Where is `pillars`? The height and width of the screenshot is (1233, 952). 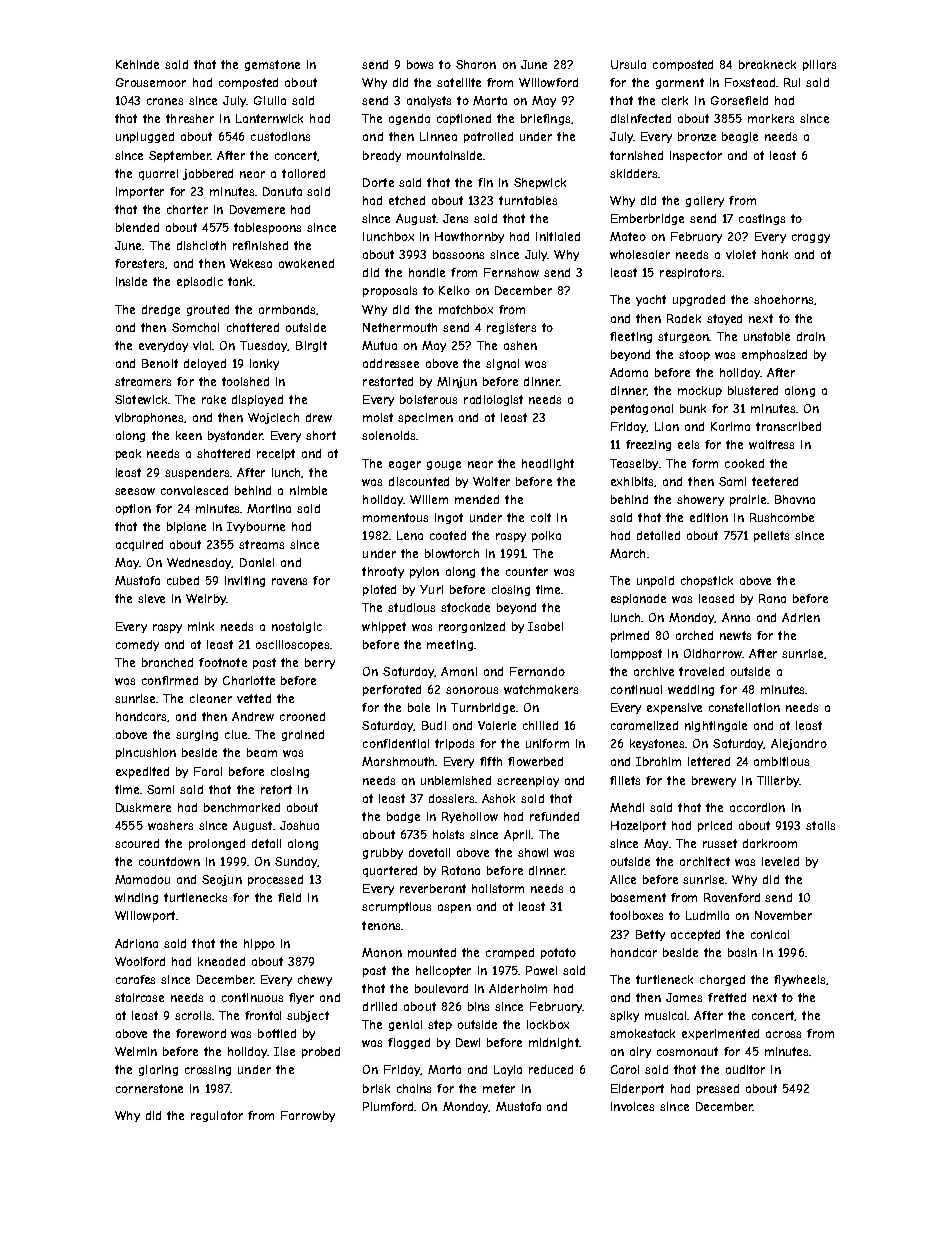
pillars is located at coordinates (819, 65).
